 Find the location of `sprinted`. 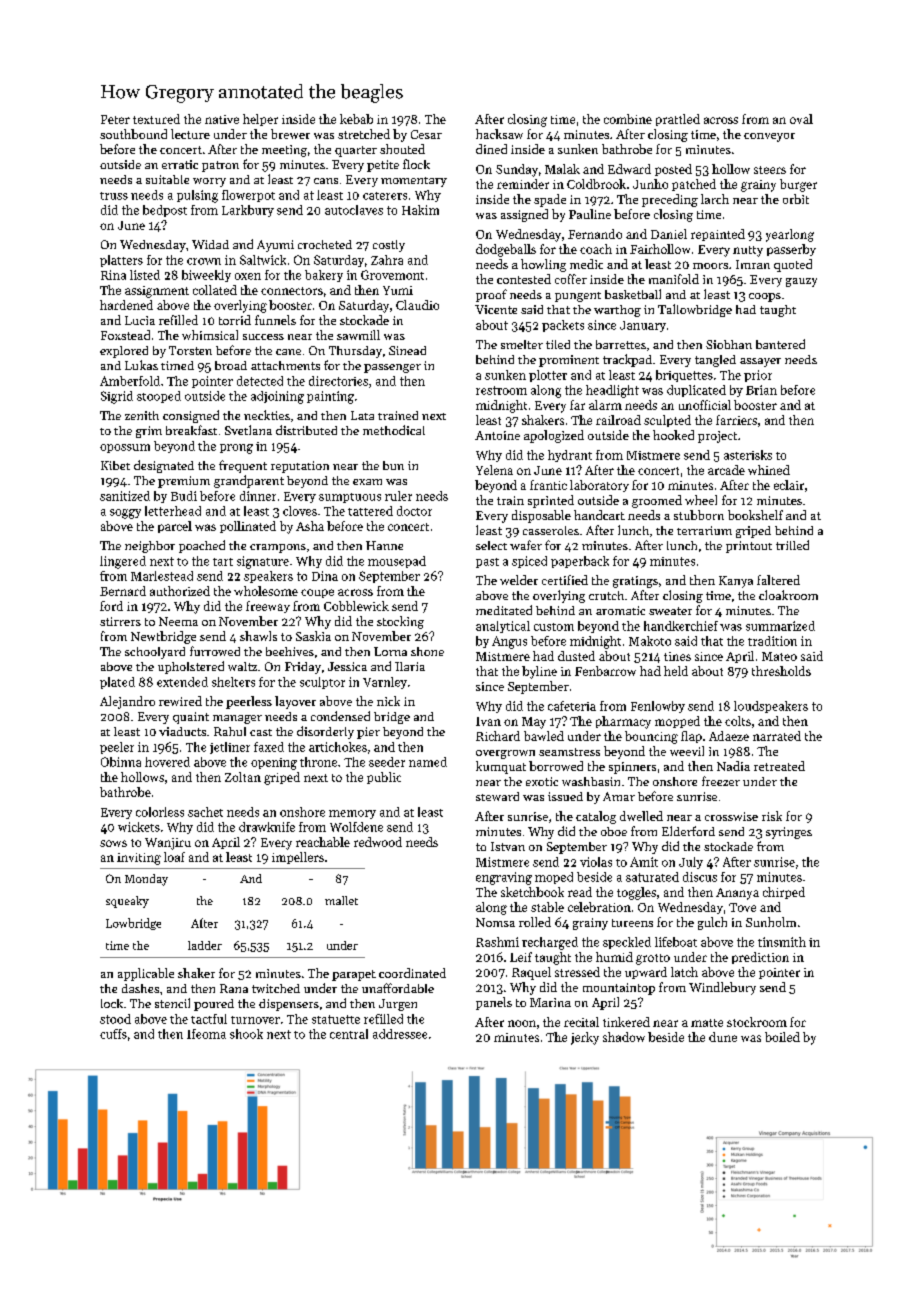

sprinted is located at coordinates (551, 501).
